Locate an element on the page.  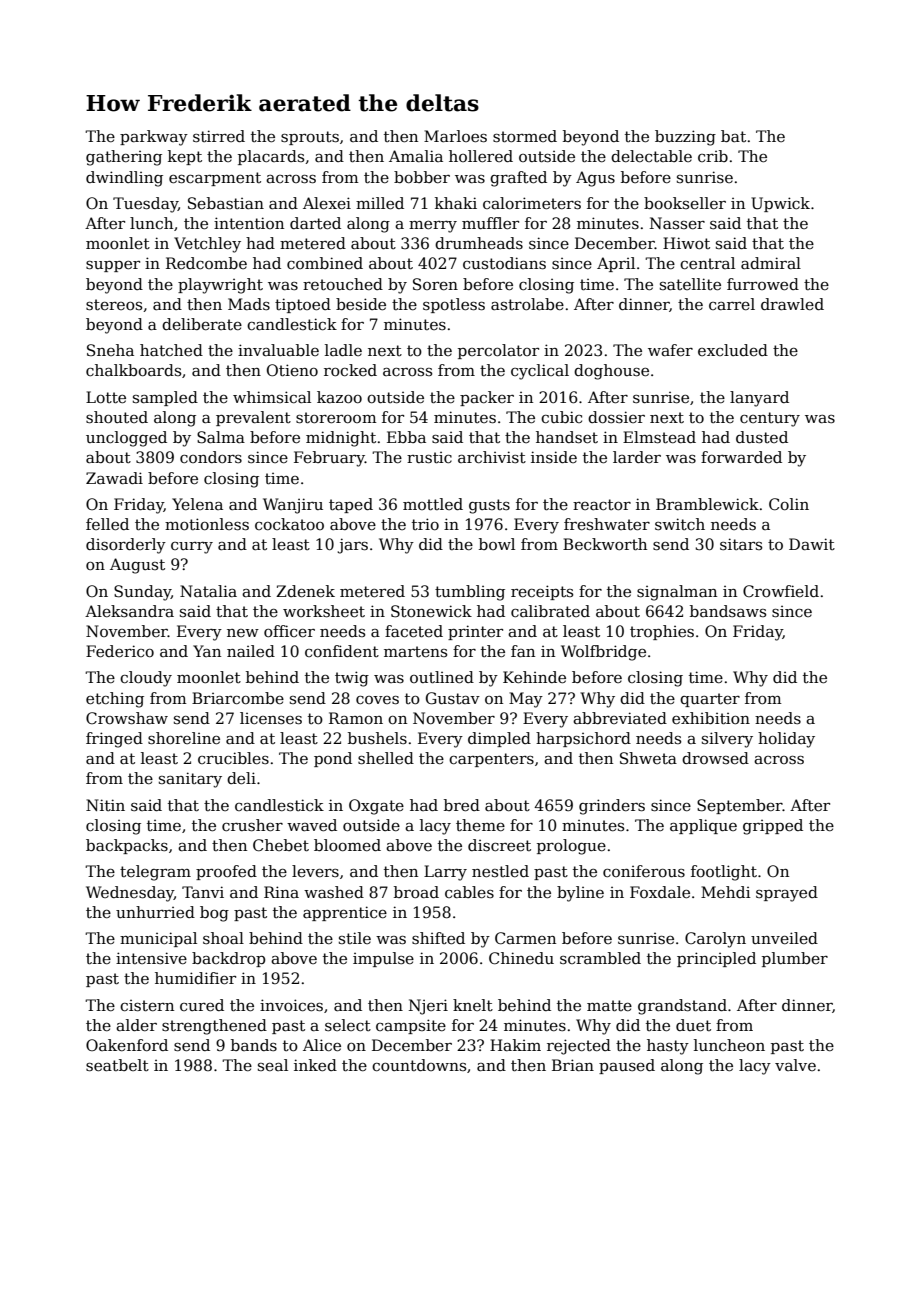
Nitin is located at coordinates (105, 805).
